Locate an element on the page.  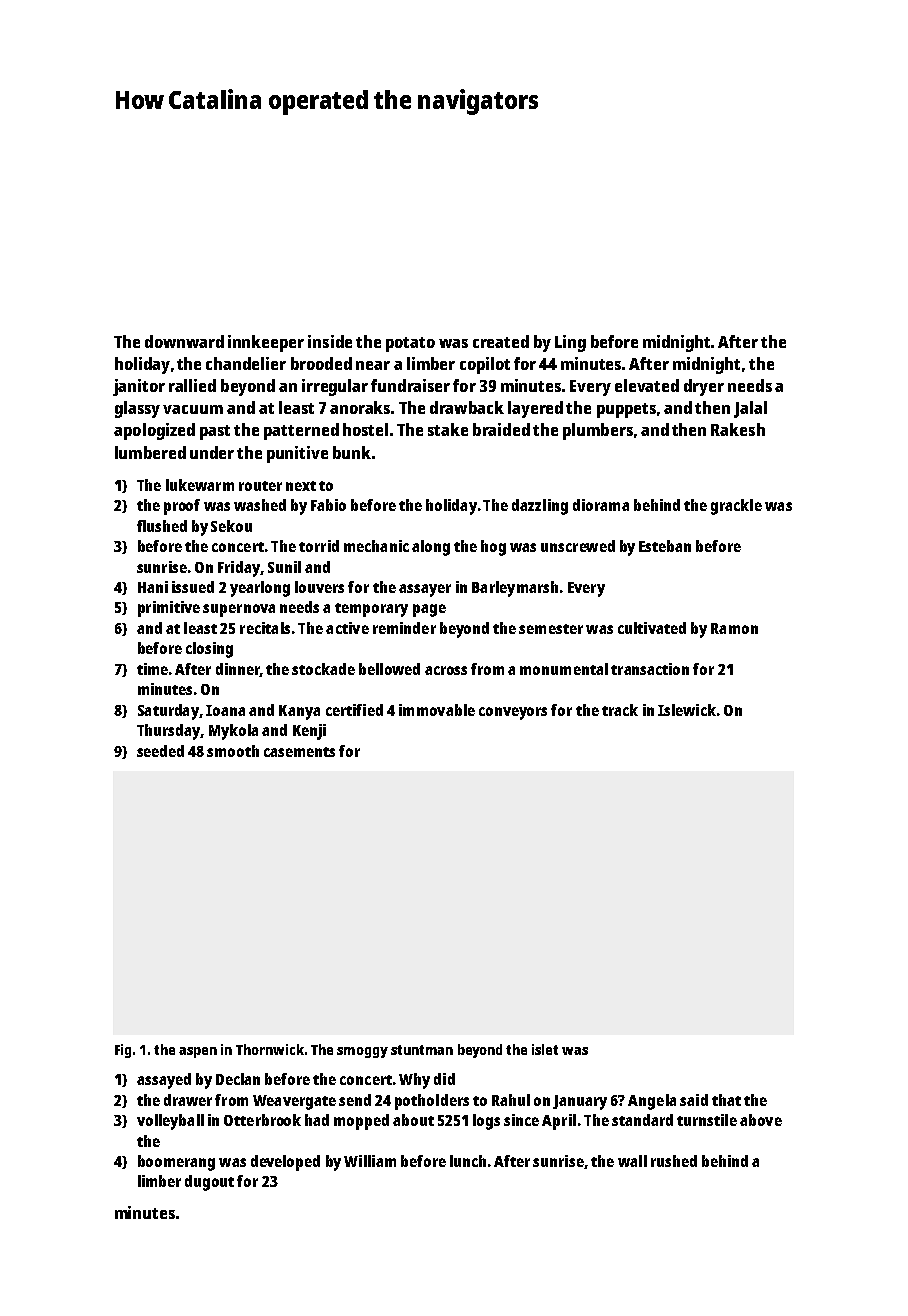
Rakesh is located at coordinates (738, 429).
